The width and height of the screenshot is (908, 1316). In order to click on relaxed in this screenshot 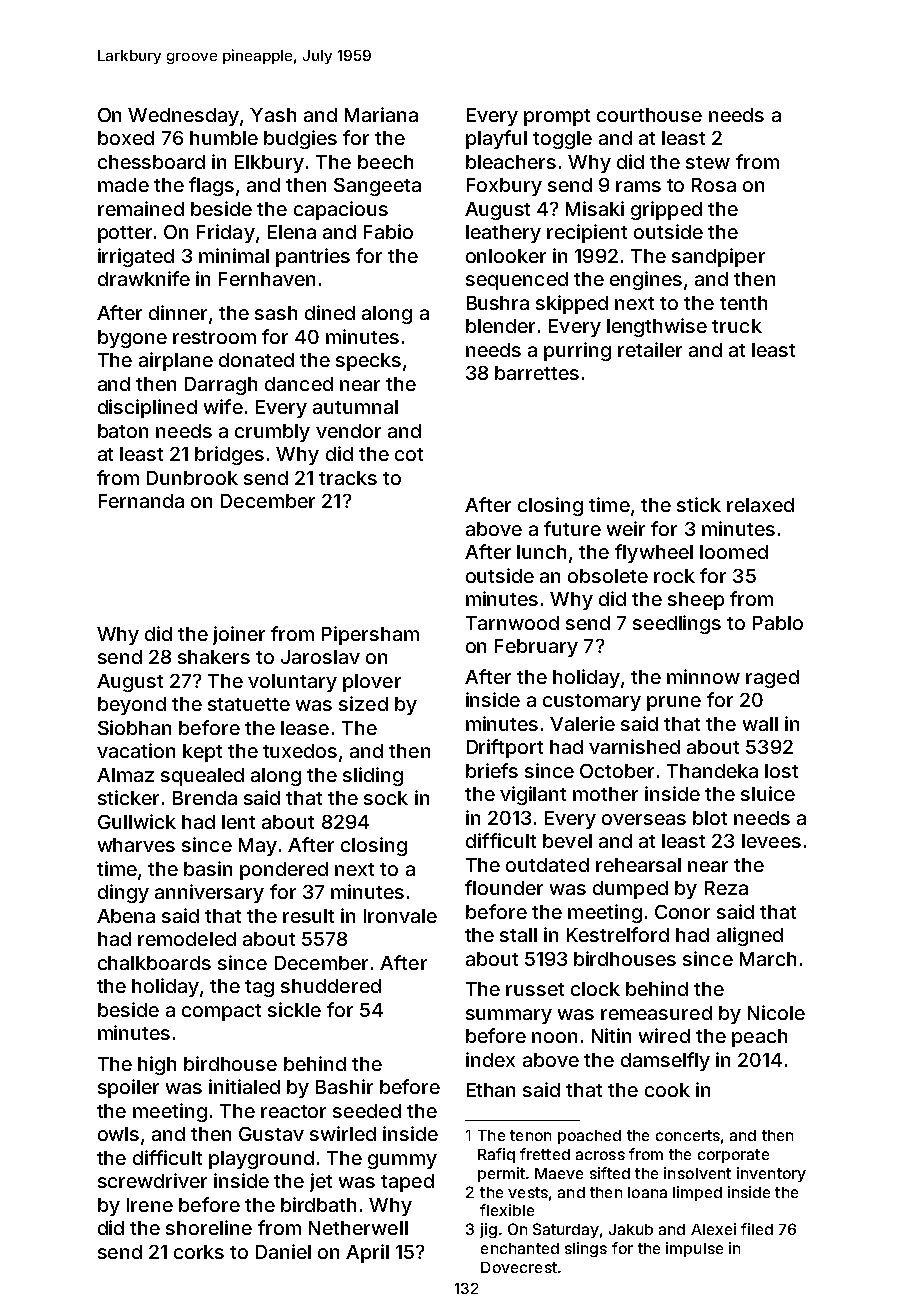, I will do `click(760, 505)`.
